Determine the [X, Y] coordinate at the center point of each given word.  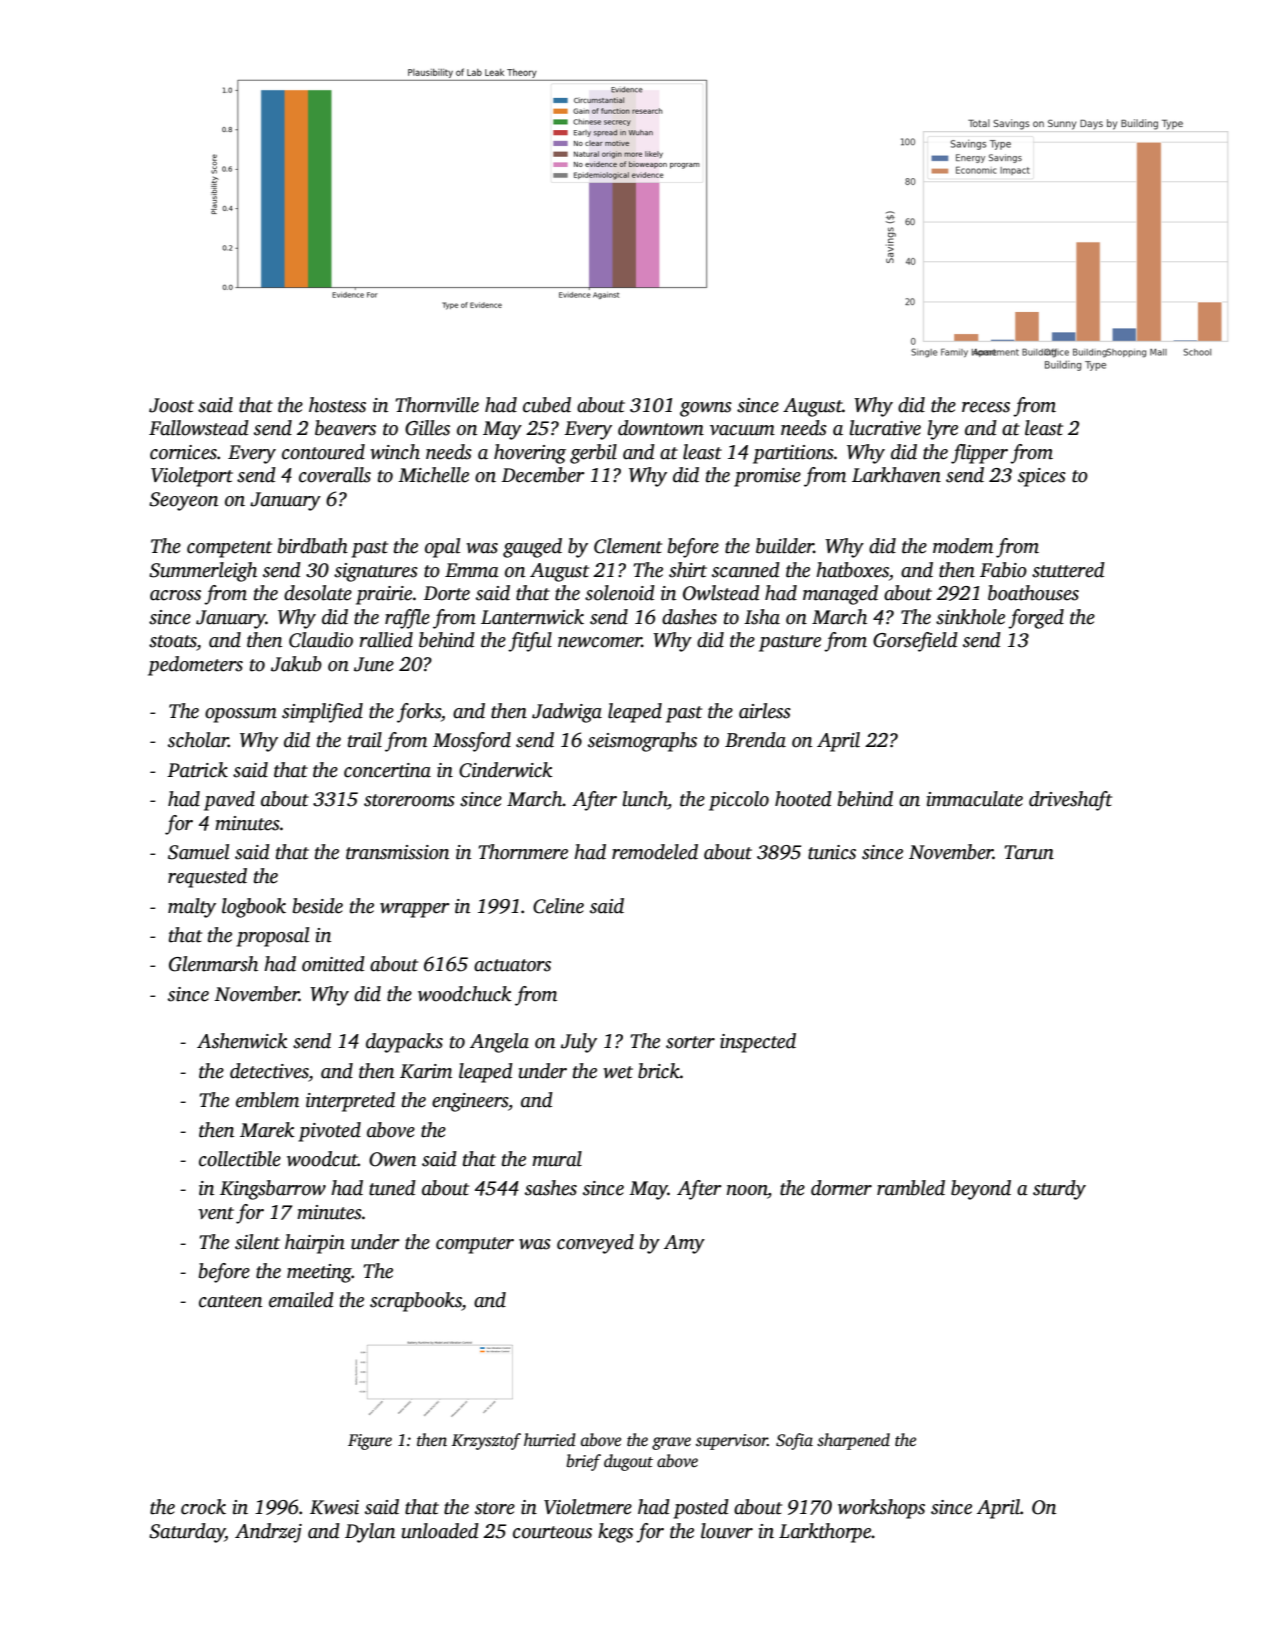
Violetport [192, 477]
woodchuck [465, 994]
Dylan [370, 1533]
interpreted [350, 1102]
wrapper [415, 910]
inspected [758, 1043]
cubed [547, 405]
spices [1042, 477]
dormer [841, 1188]
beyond [981, 1190]
